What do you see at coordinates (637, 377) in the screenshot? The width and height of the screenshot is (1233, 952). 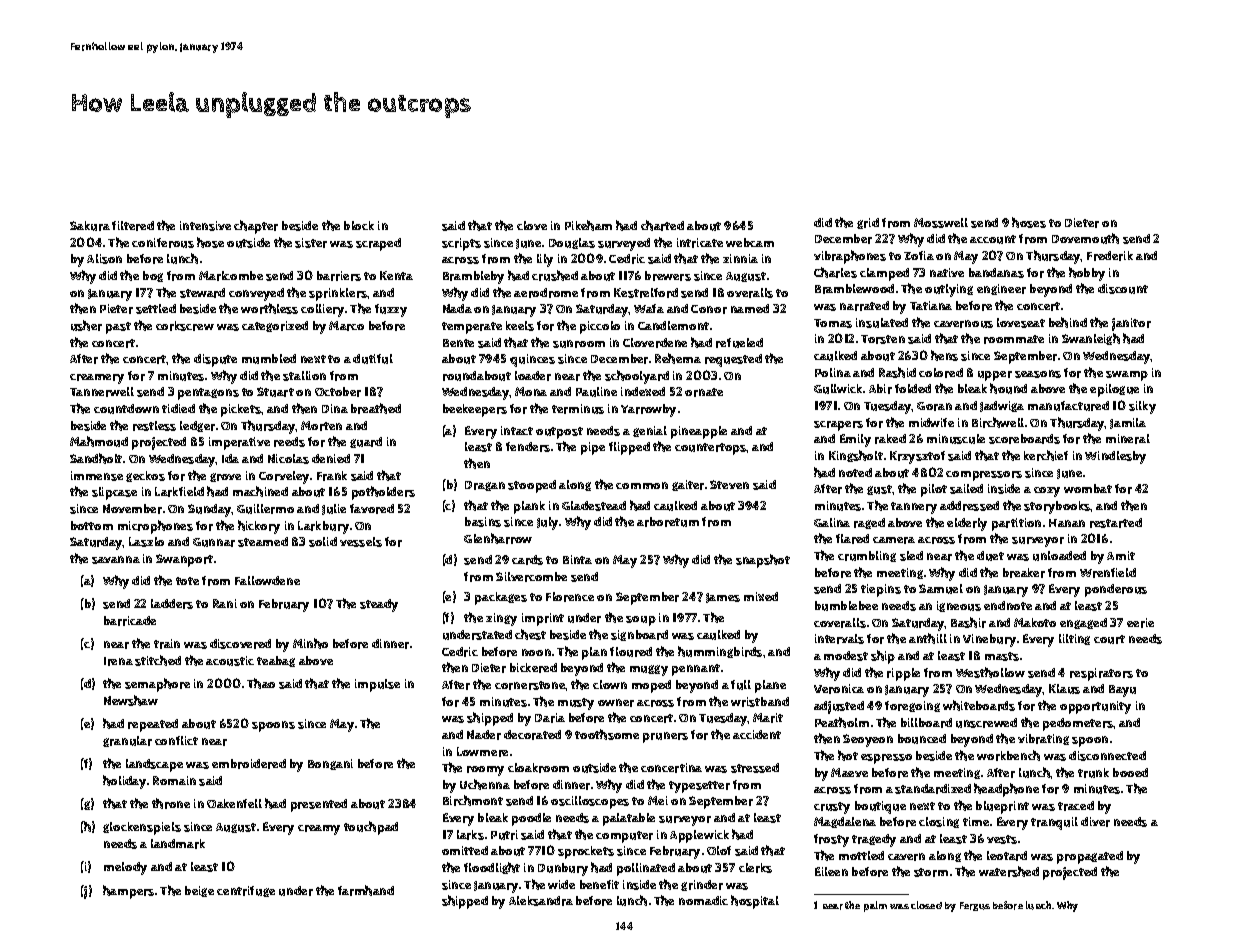 I see `schoolyard` at bounding box center [637, 377].
